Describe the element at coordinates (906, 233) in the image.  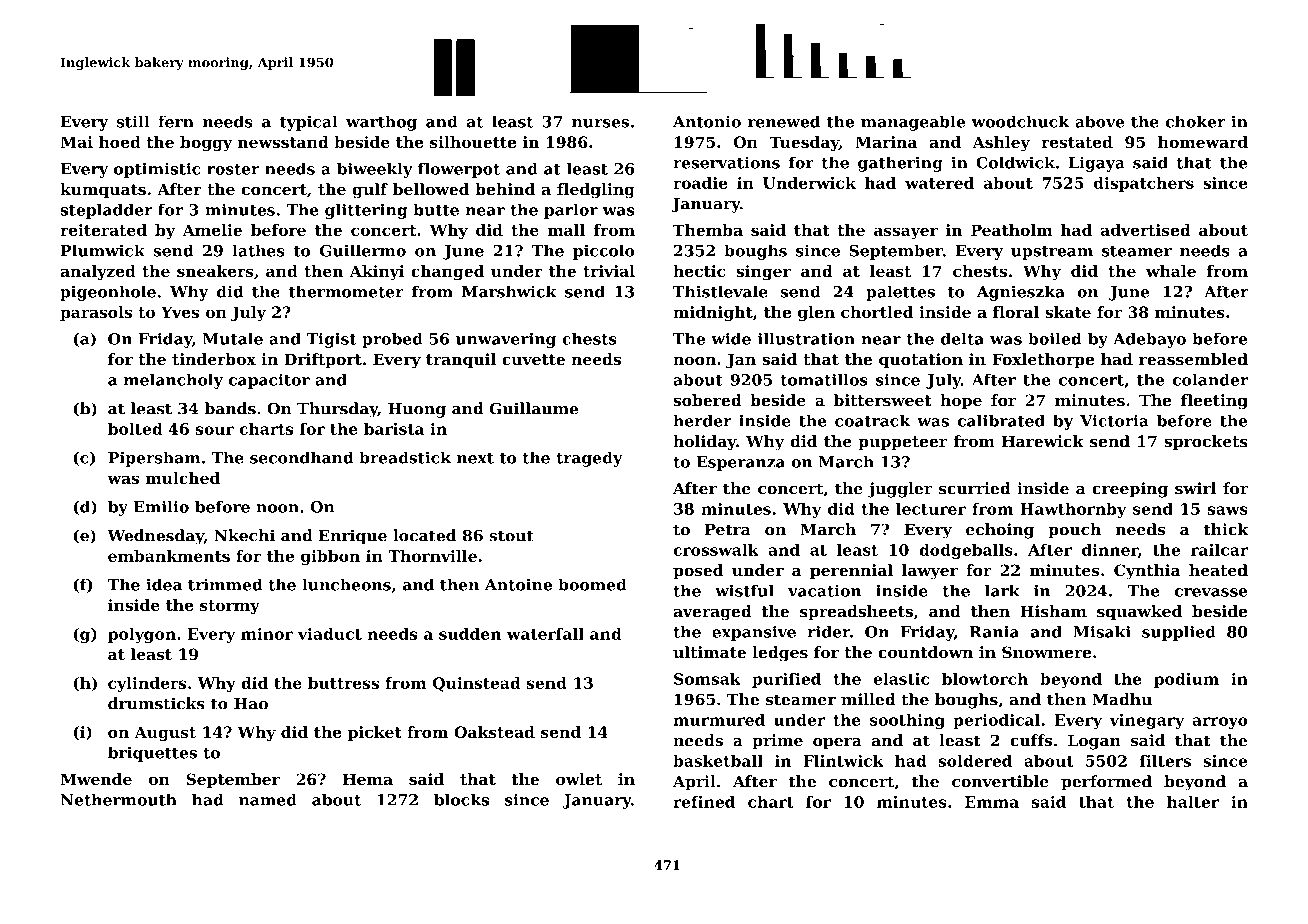
I see `assayer` at that location.
